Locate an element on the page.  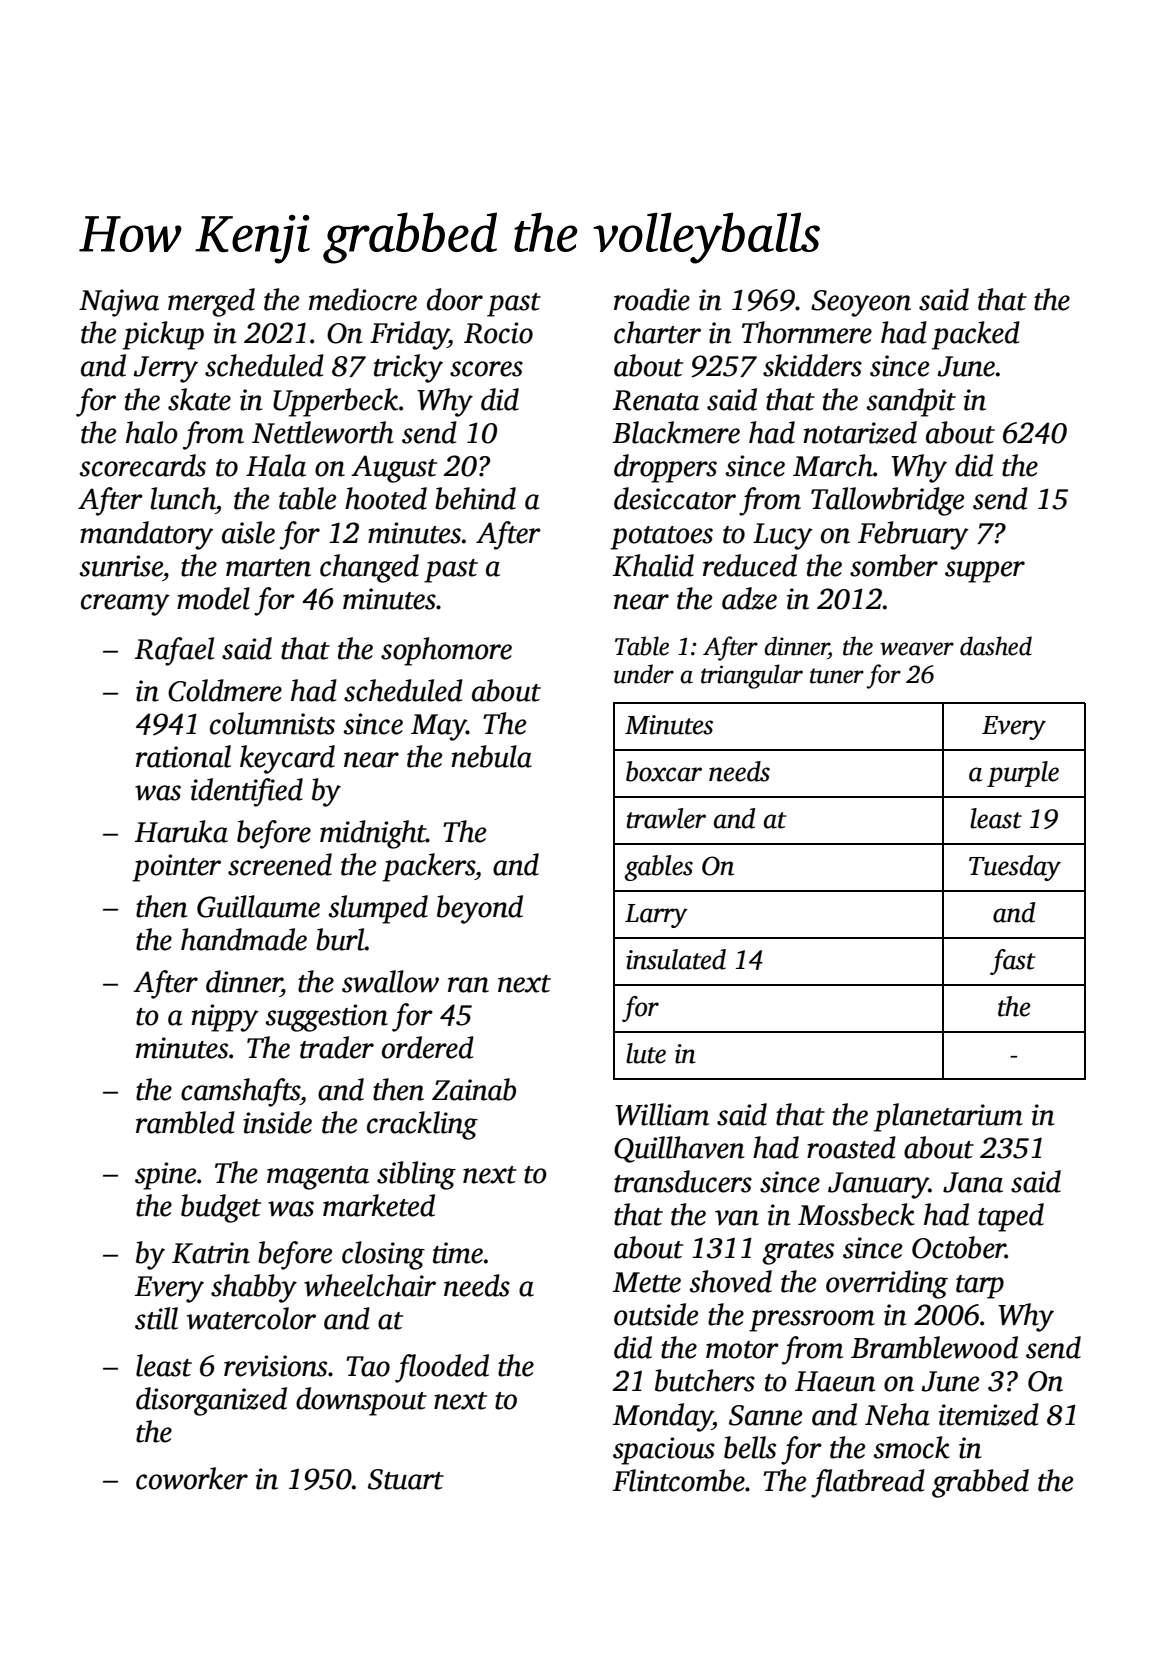
lute is located at coordinates (646, 1053).
